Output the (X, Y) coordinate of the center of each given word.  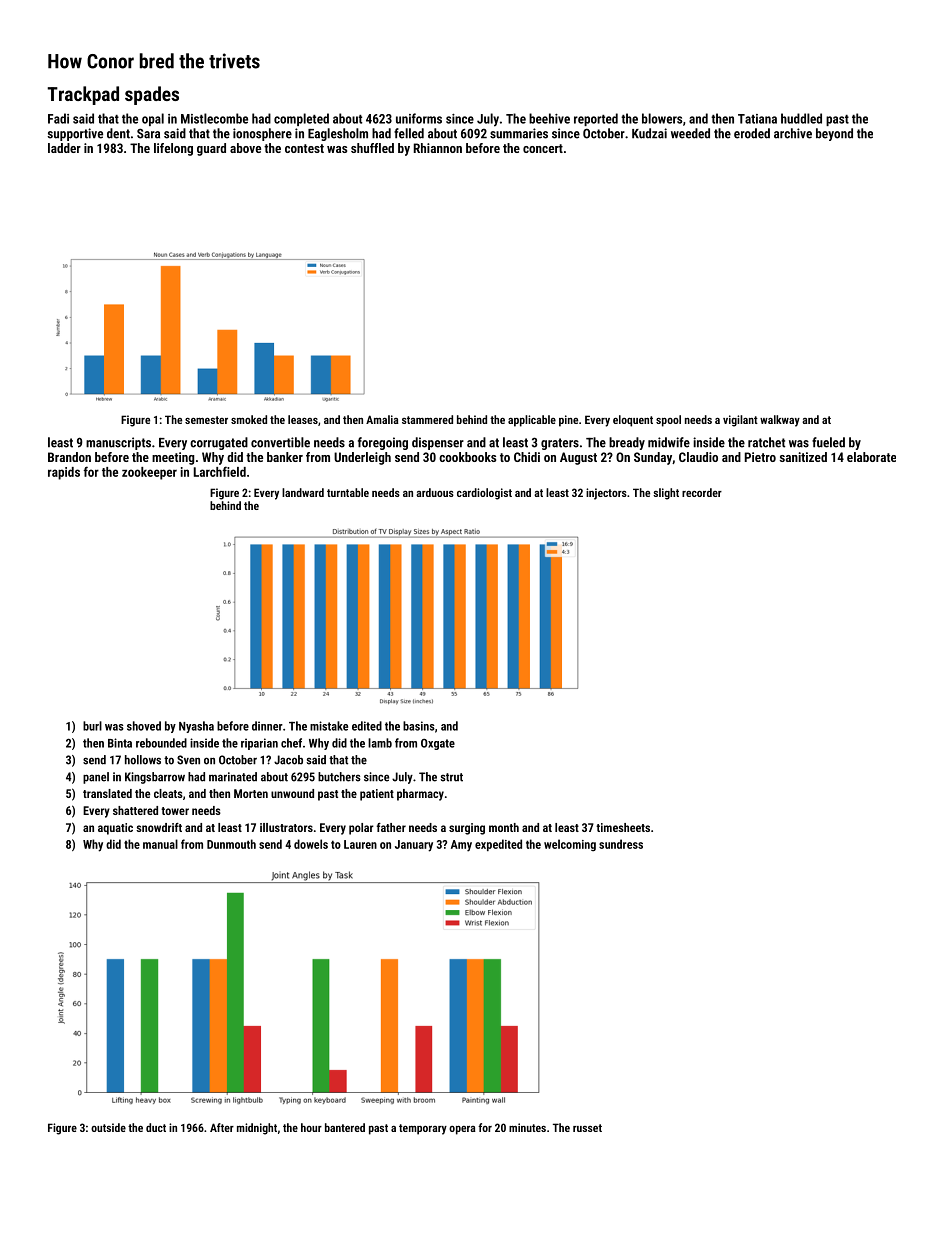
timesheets (623, 827)
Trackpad (83, 95)
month (504, 827)
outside (108, 1127)
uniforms (419, 118)
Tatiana (757, 119)
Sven (188, 760)
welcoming (570, 845)
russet (587, 1128)
